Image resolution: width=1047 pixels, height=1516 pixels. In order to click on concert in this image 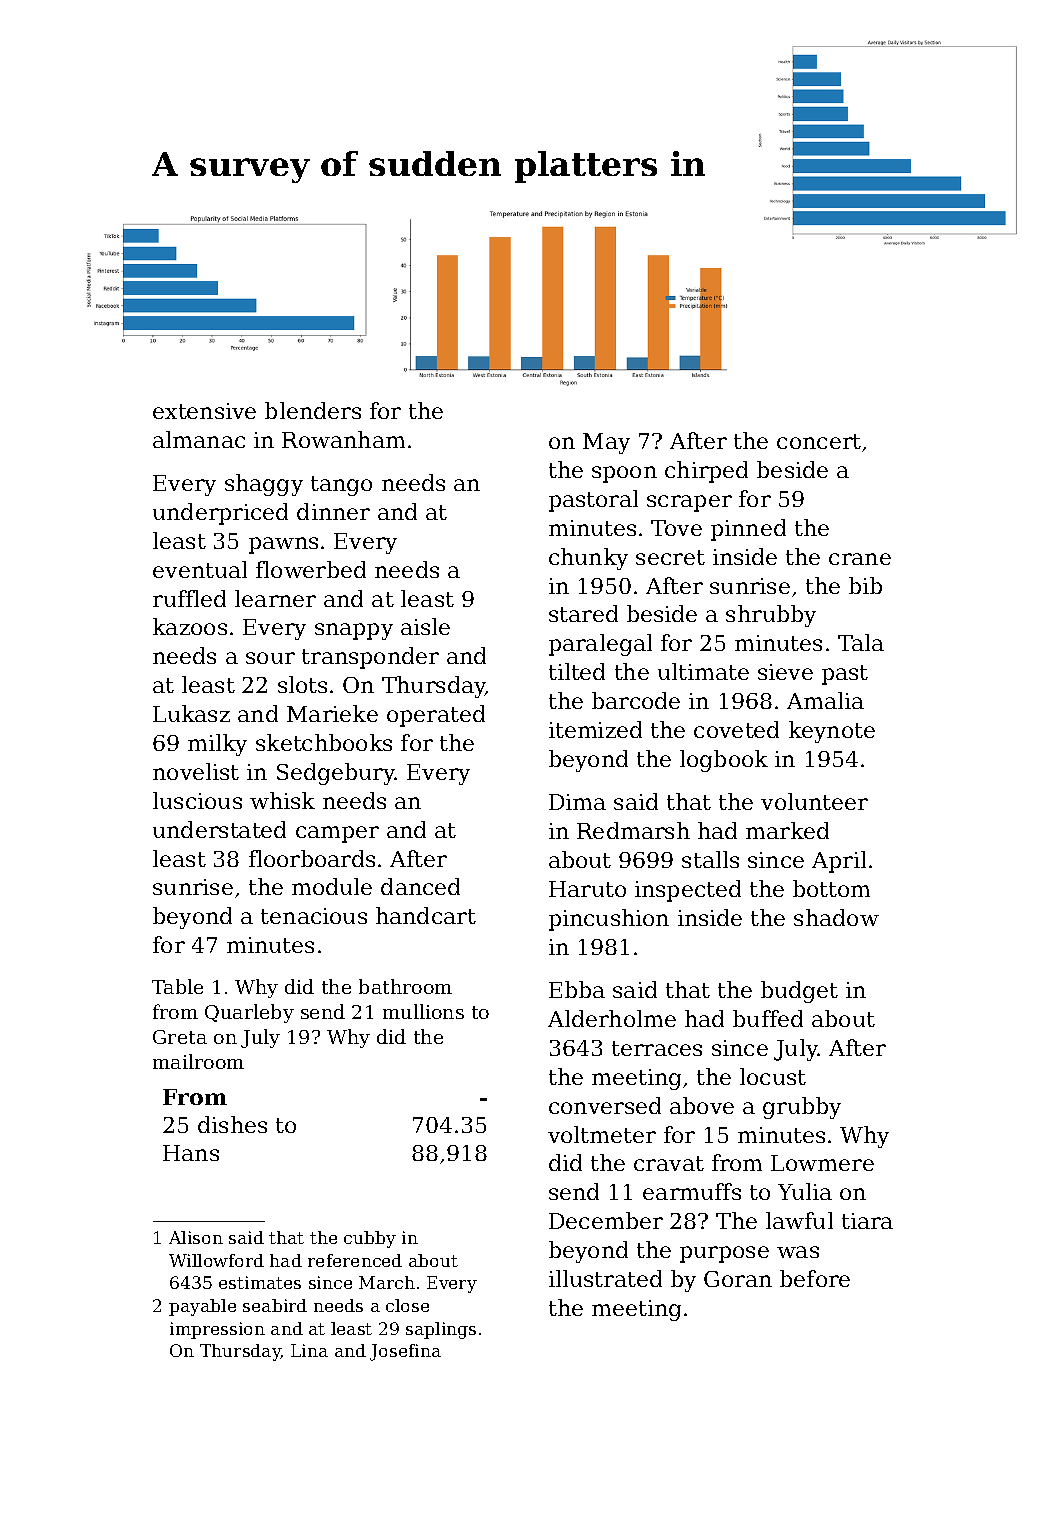, I will do `click(819, 441)`.
